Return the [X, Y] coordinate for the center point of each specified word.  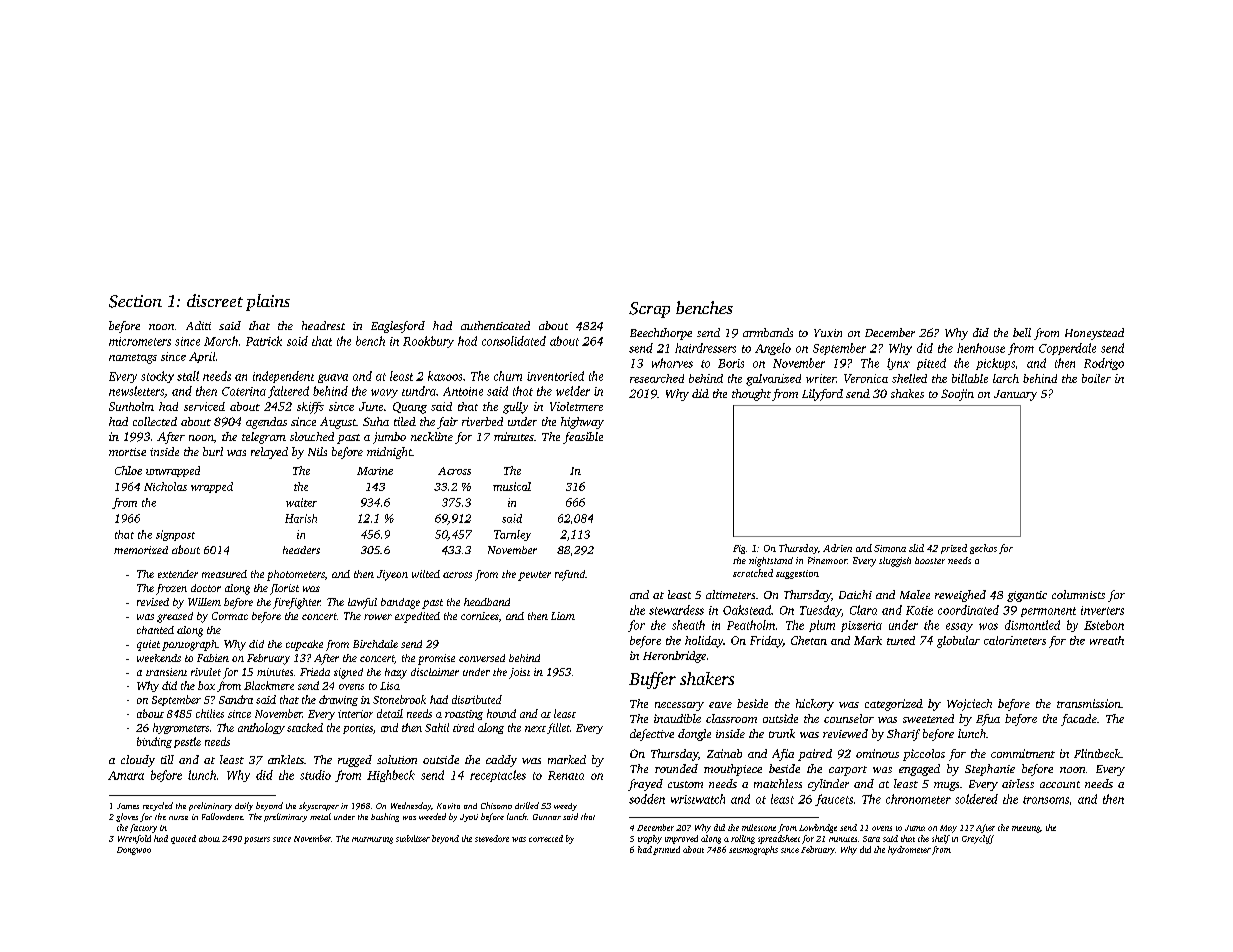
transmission [1089, 703]
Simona [890, 548]
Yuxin [828, 333]
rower [378, 617]
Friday [766, 642]
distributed [477, 699]
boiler [1096, 378]
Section [135, 301]
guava [333, 378]
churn [508, 376]
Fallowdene [222, 816]
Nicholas [165, 486]
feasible [583, 438]
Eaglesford [398, 327]
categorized [894, 705]
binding [154, 742]
